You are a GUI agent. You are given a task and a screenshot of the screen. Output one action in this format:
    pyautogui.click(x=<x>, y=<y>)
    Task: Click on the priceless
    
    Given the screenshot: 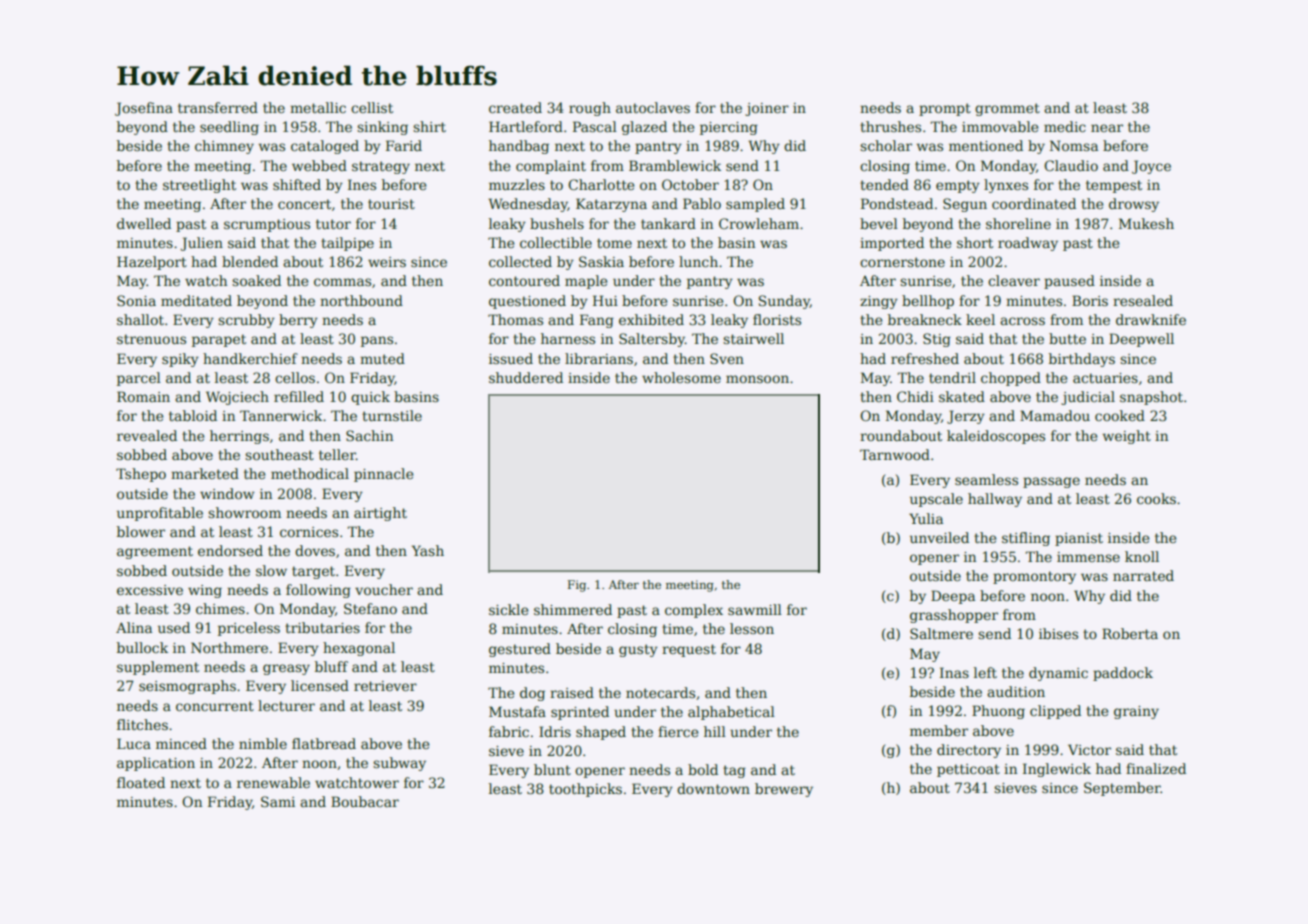 What is the action you would take?
    pyautogui.click(x=249, y=629)
